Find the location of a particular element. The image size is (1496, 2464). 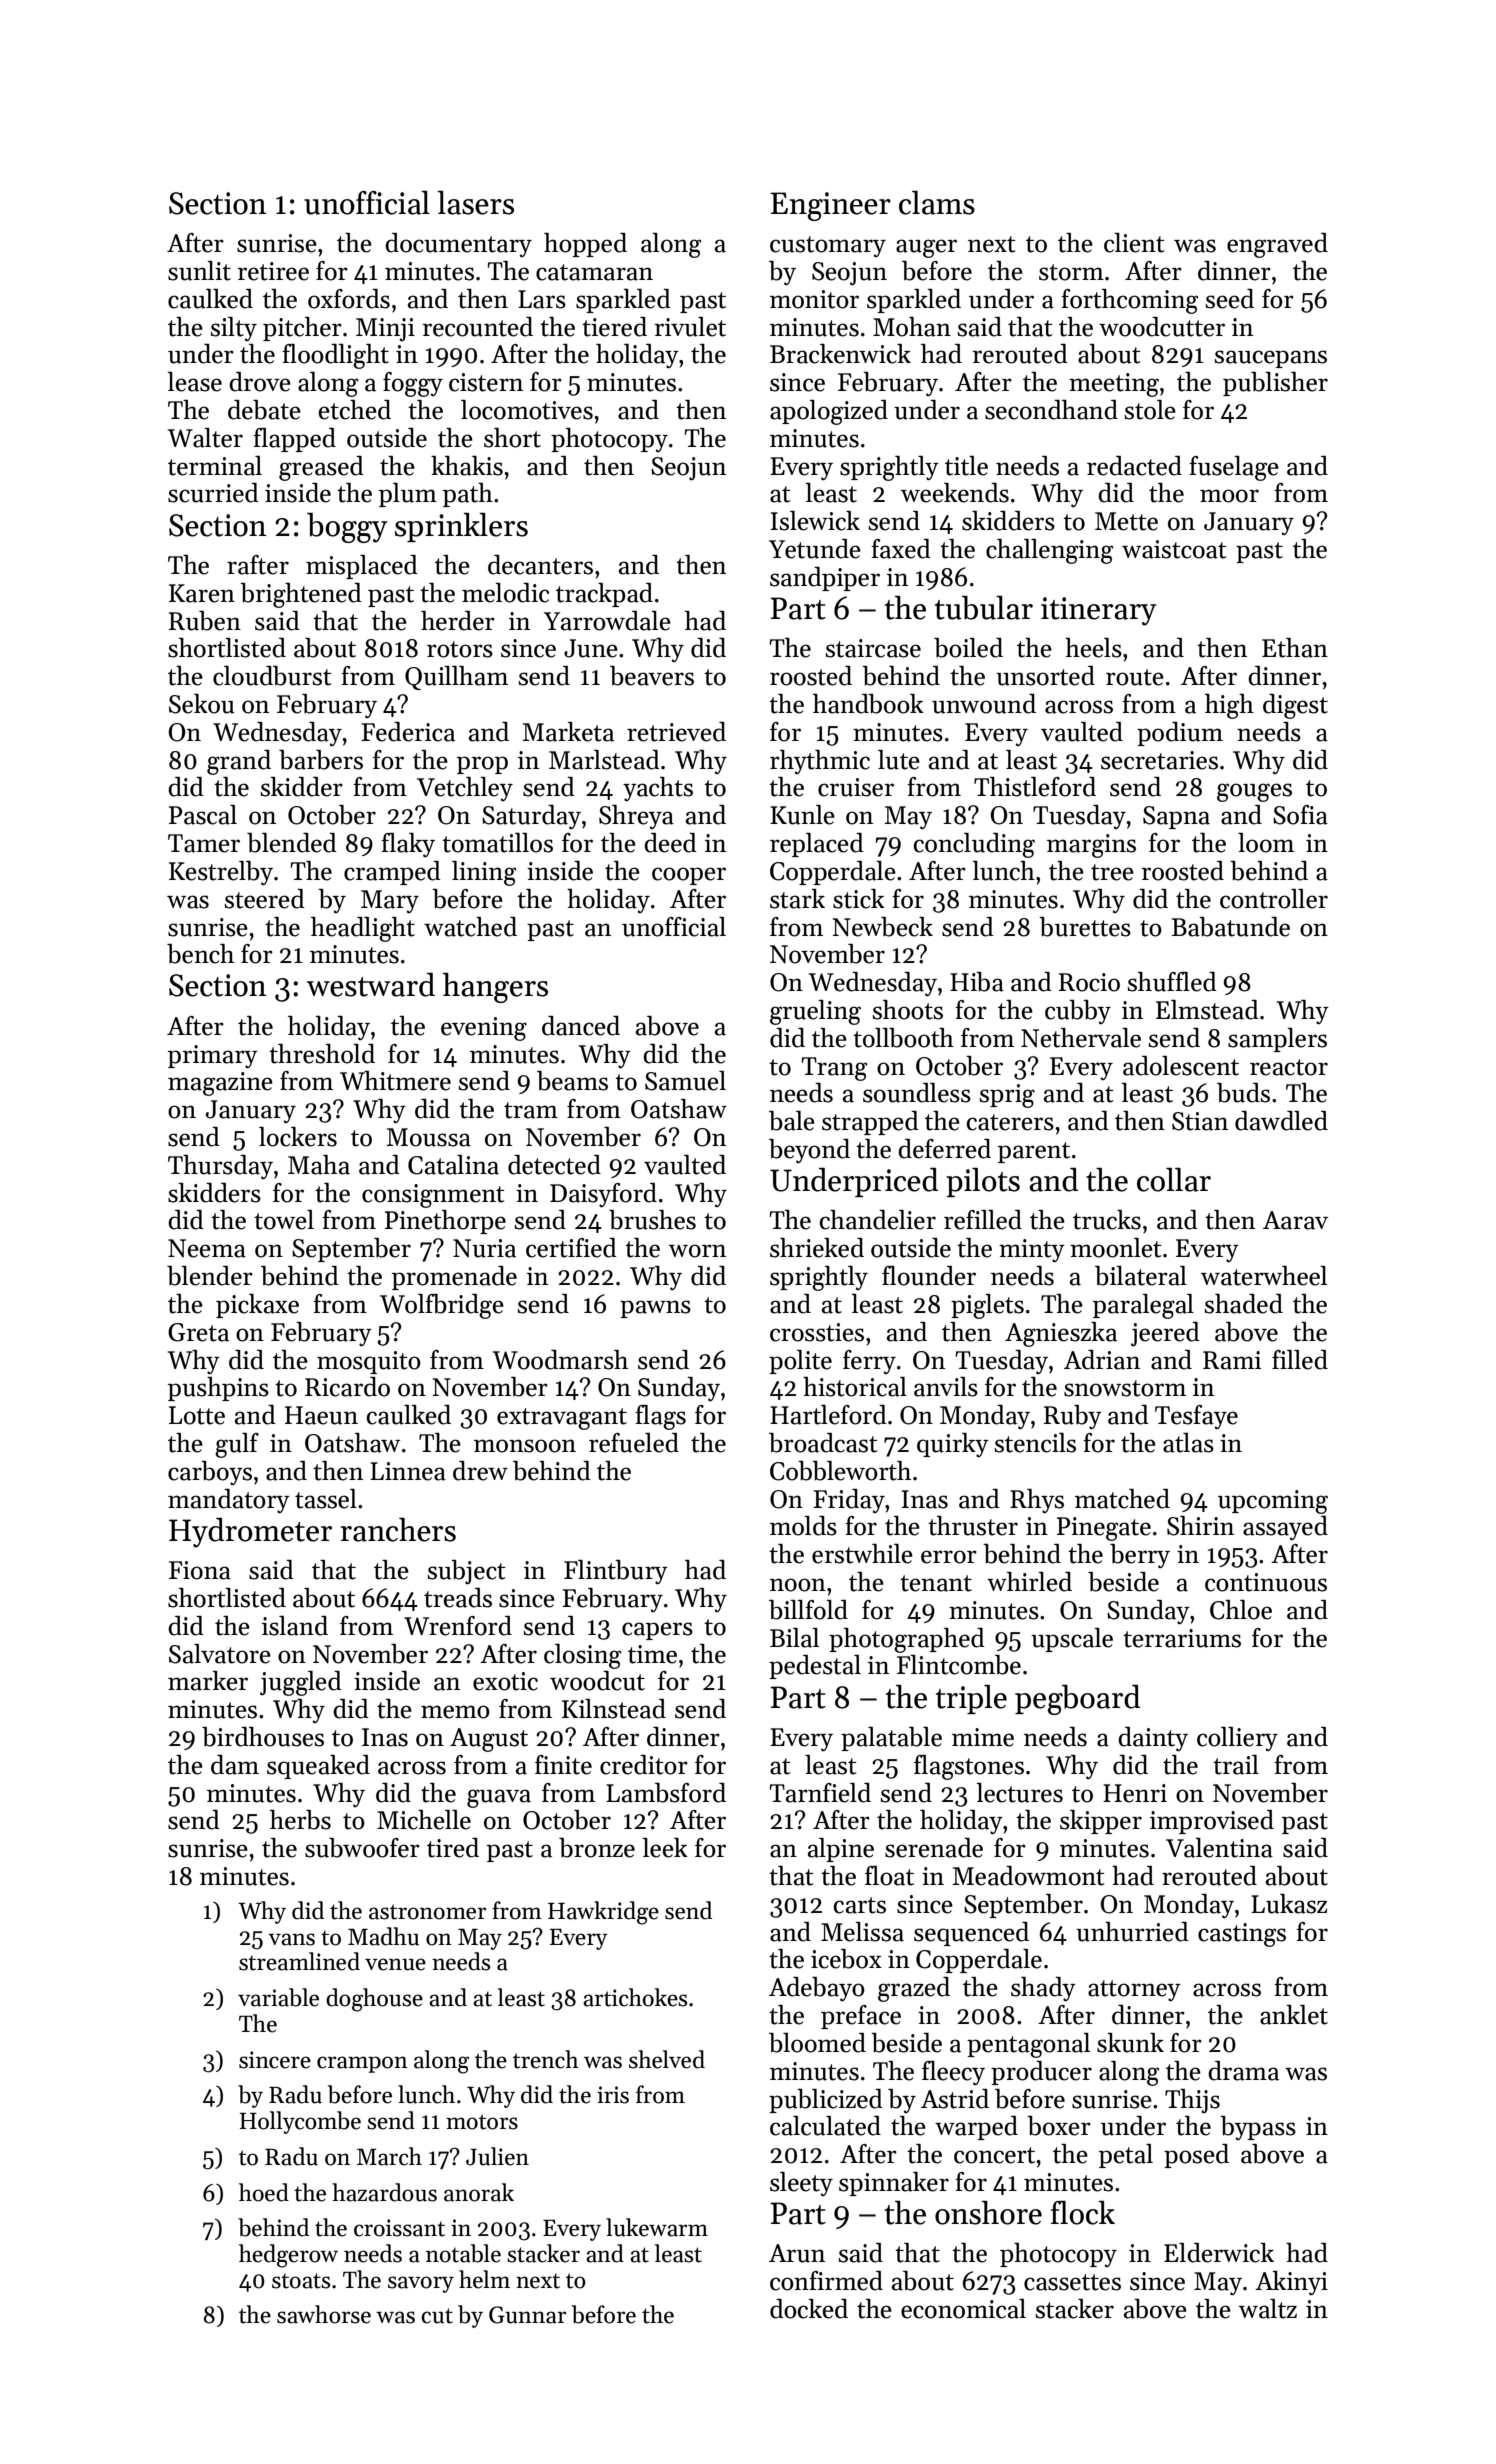

Engineer is located at coordinates (830, 206).
